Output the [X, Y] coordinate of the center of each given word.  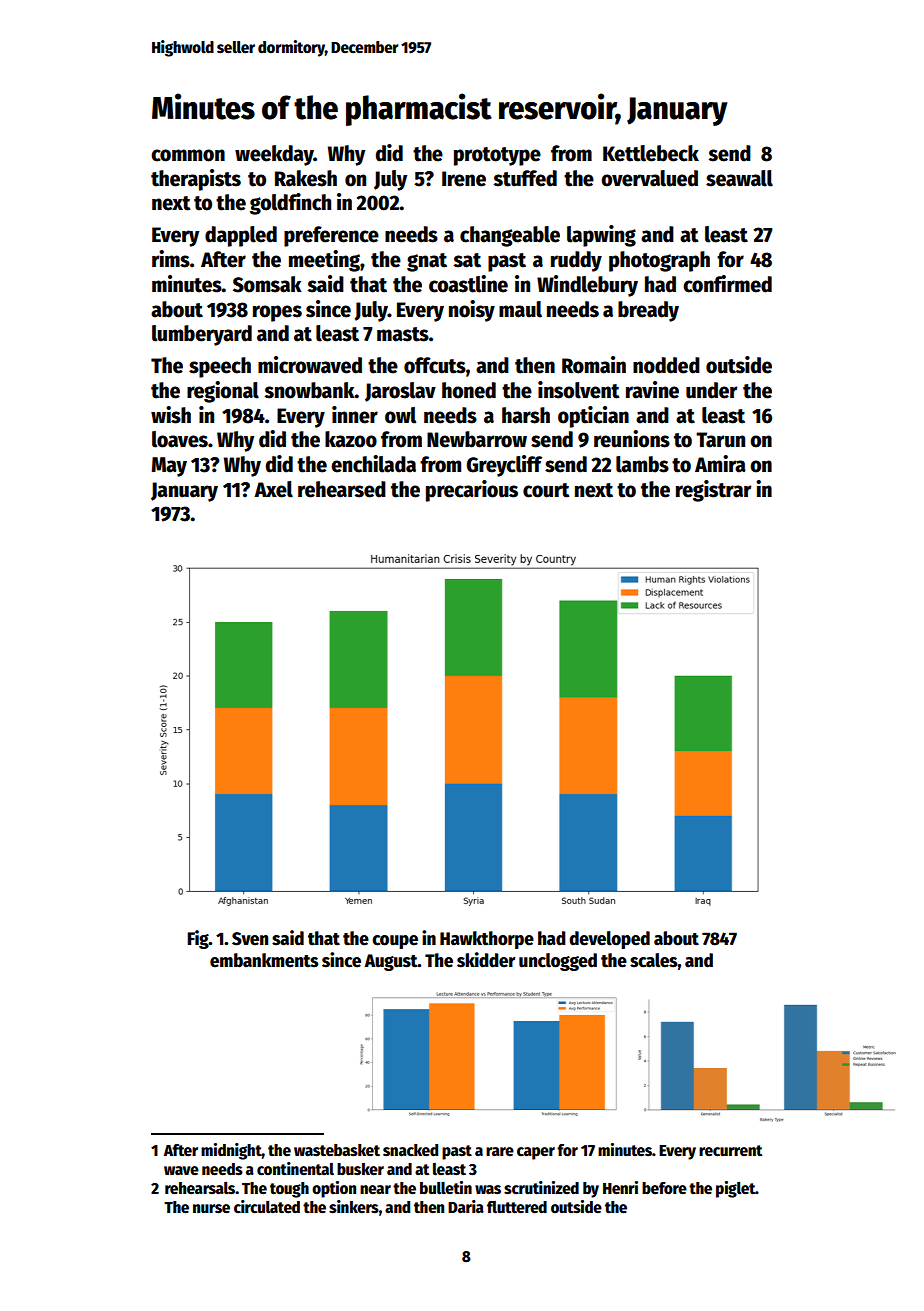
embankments [264, 960]
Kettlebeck [651, 153]
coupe [395, 942]
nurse [211, 1209]
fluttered [517, 1207]
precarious [472, 491]
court [546, 490]
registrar [713, 491]
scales [654, 960]
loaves [180, 439]
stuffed [525, 178]
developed [609, 940]
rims [171, 259]
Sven [250, 939]
